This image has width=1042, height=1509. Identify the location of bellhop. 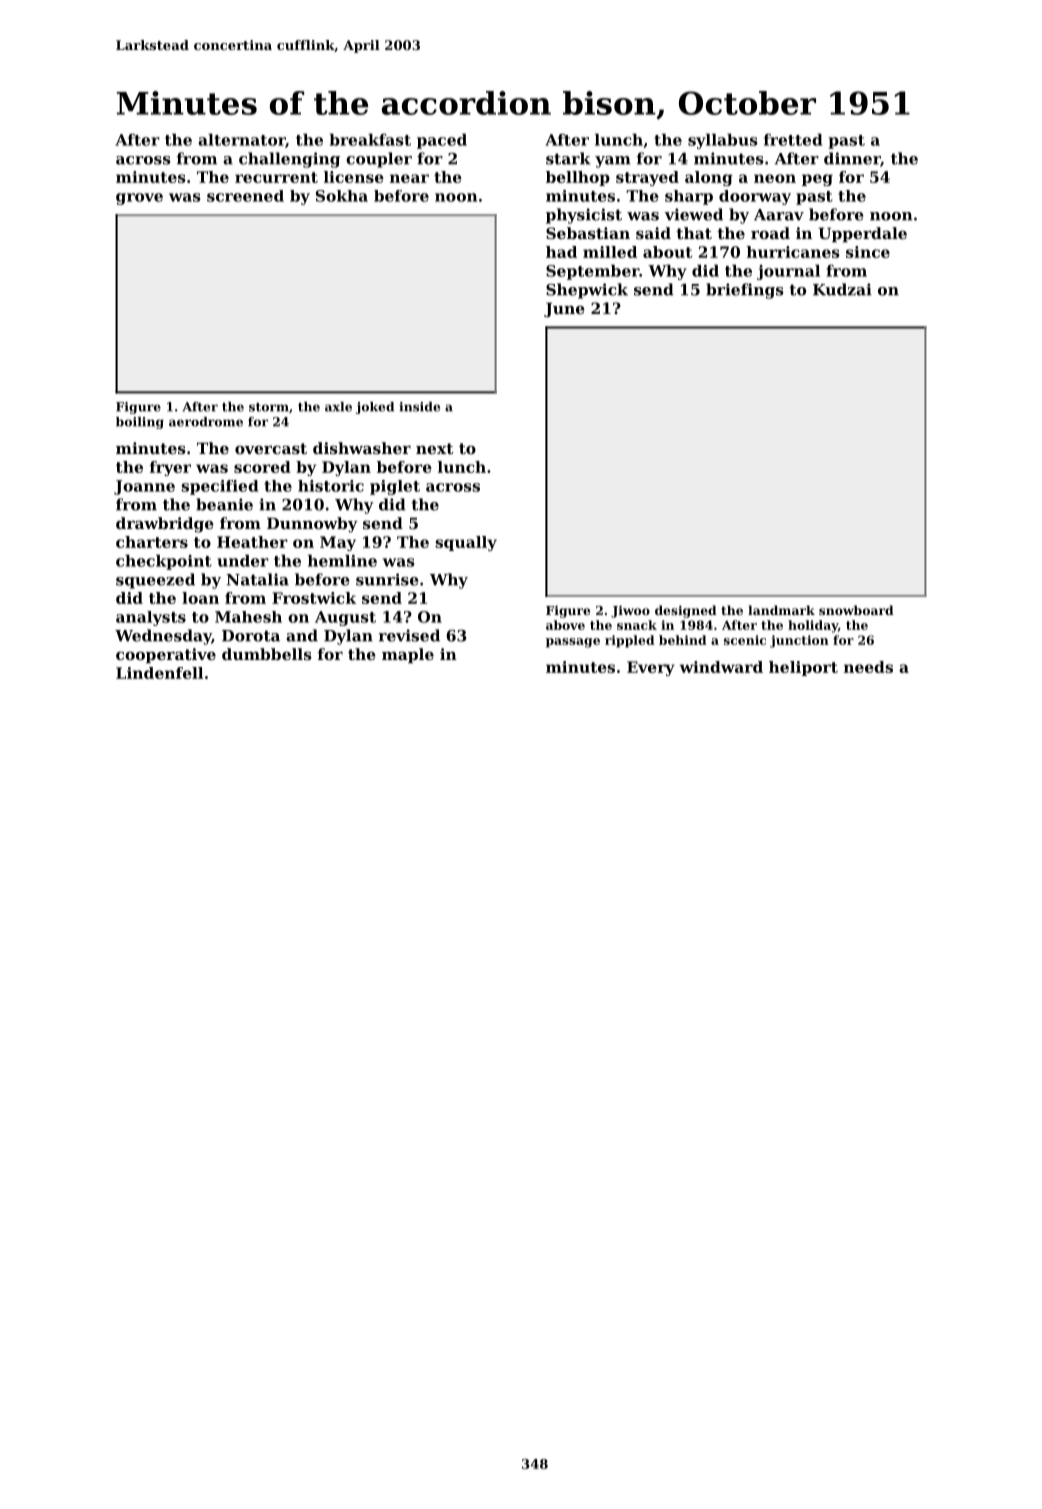
(578, 178).
